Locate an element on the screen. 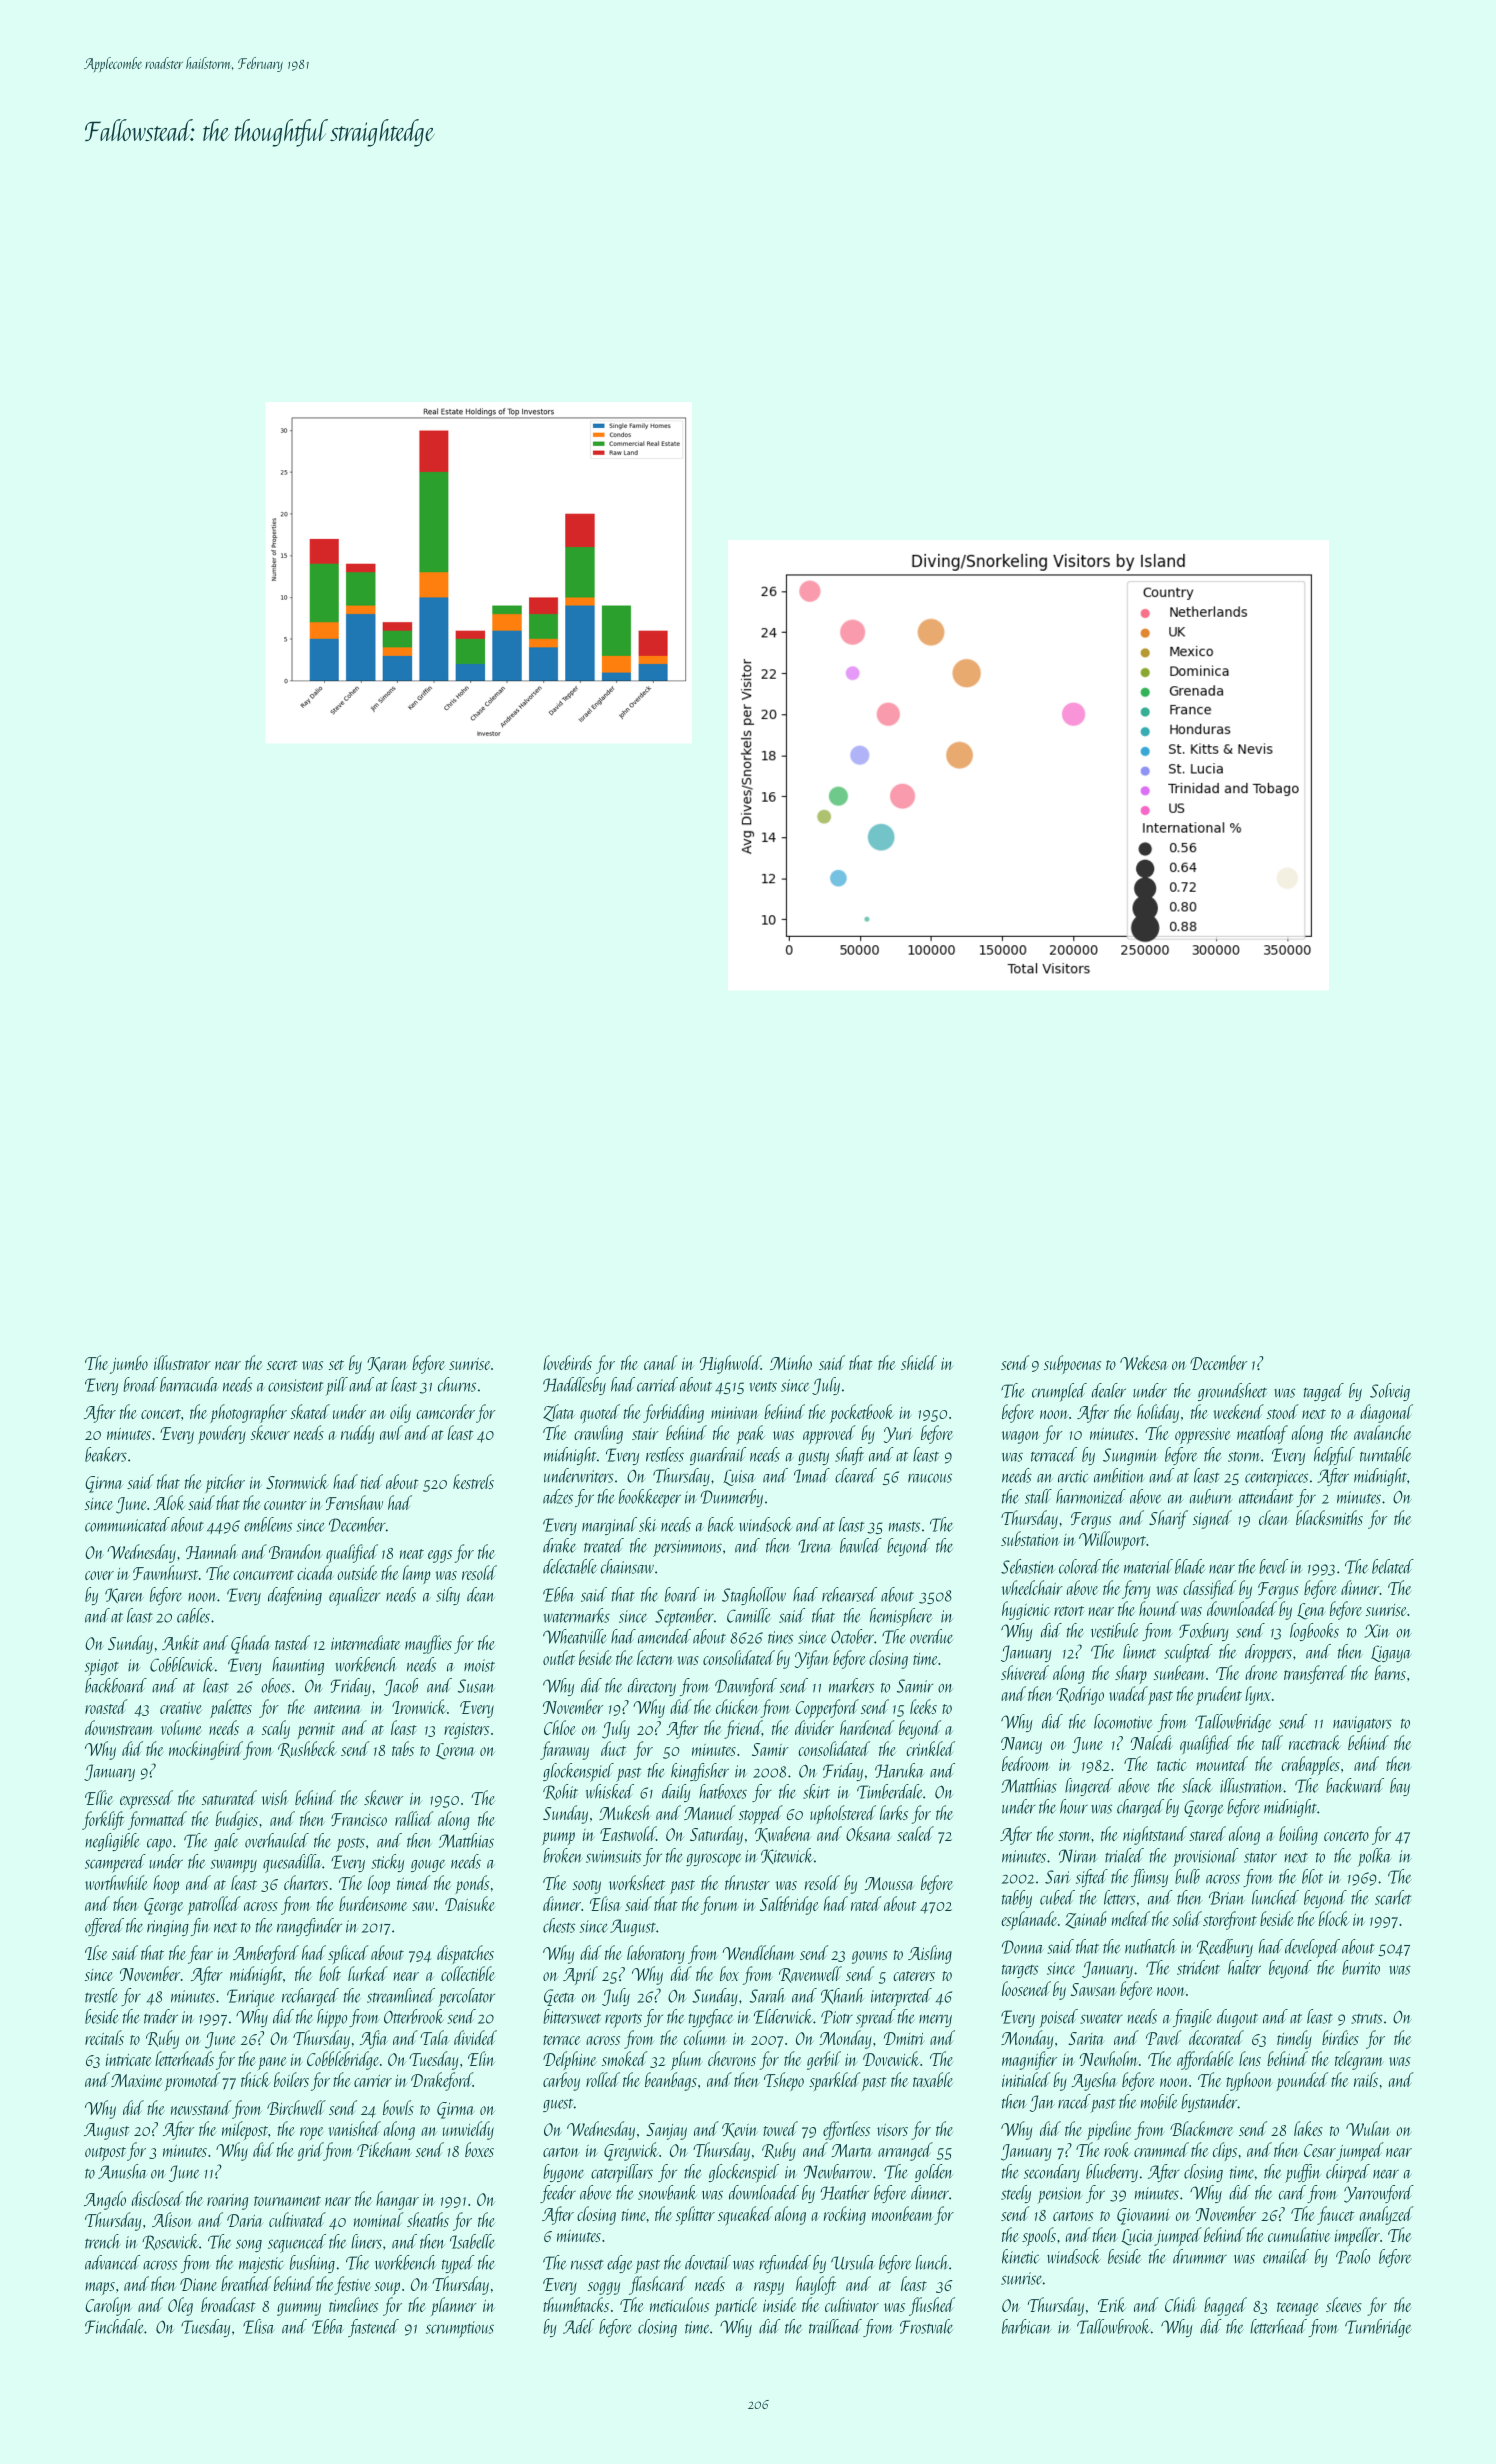  scrumptious is located at coordinates (460, 2329).
